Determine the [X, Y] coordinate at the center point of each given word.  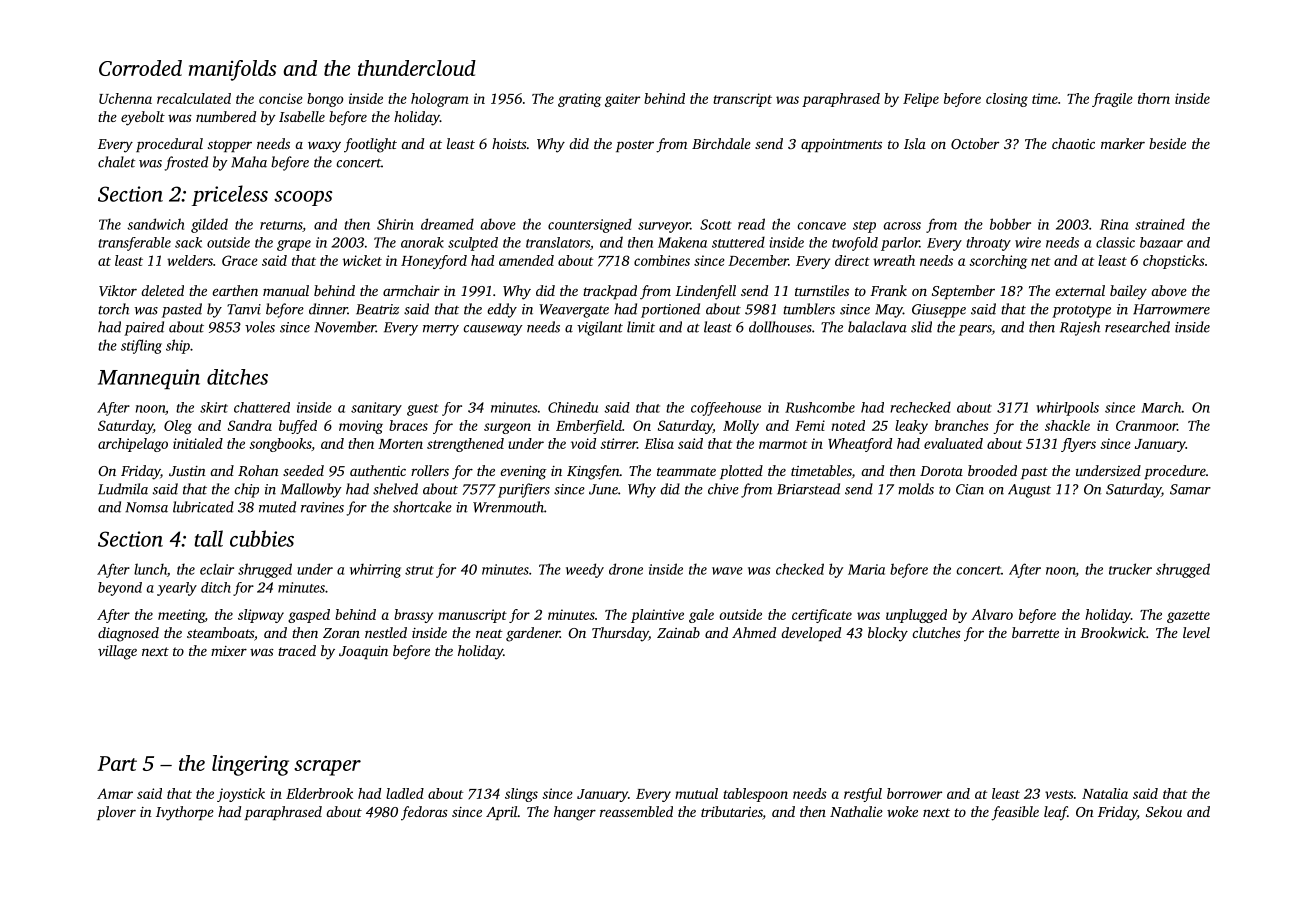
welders [190, 260]
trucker [1130, 569]
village [117, 652]
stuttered [738, 242]
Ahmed [754, 632]
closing [1007, 100]
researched [1137, 327]
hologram [440, 100]
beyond [120, 589]
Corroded [140, 68]
